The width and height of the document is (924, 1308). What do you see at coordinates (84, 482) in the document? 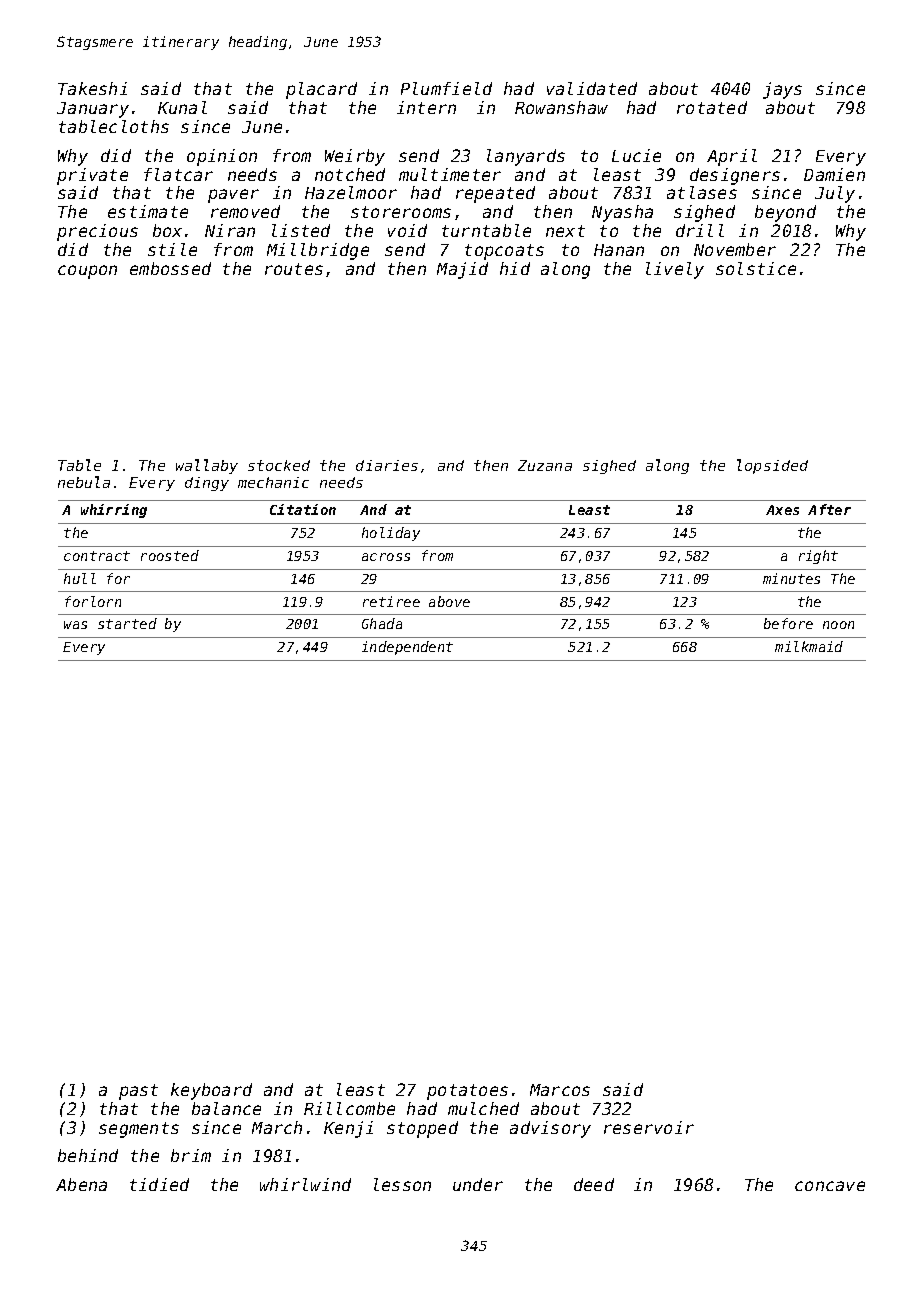
I see `nebula` at bounding box center [84, 482].
